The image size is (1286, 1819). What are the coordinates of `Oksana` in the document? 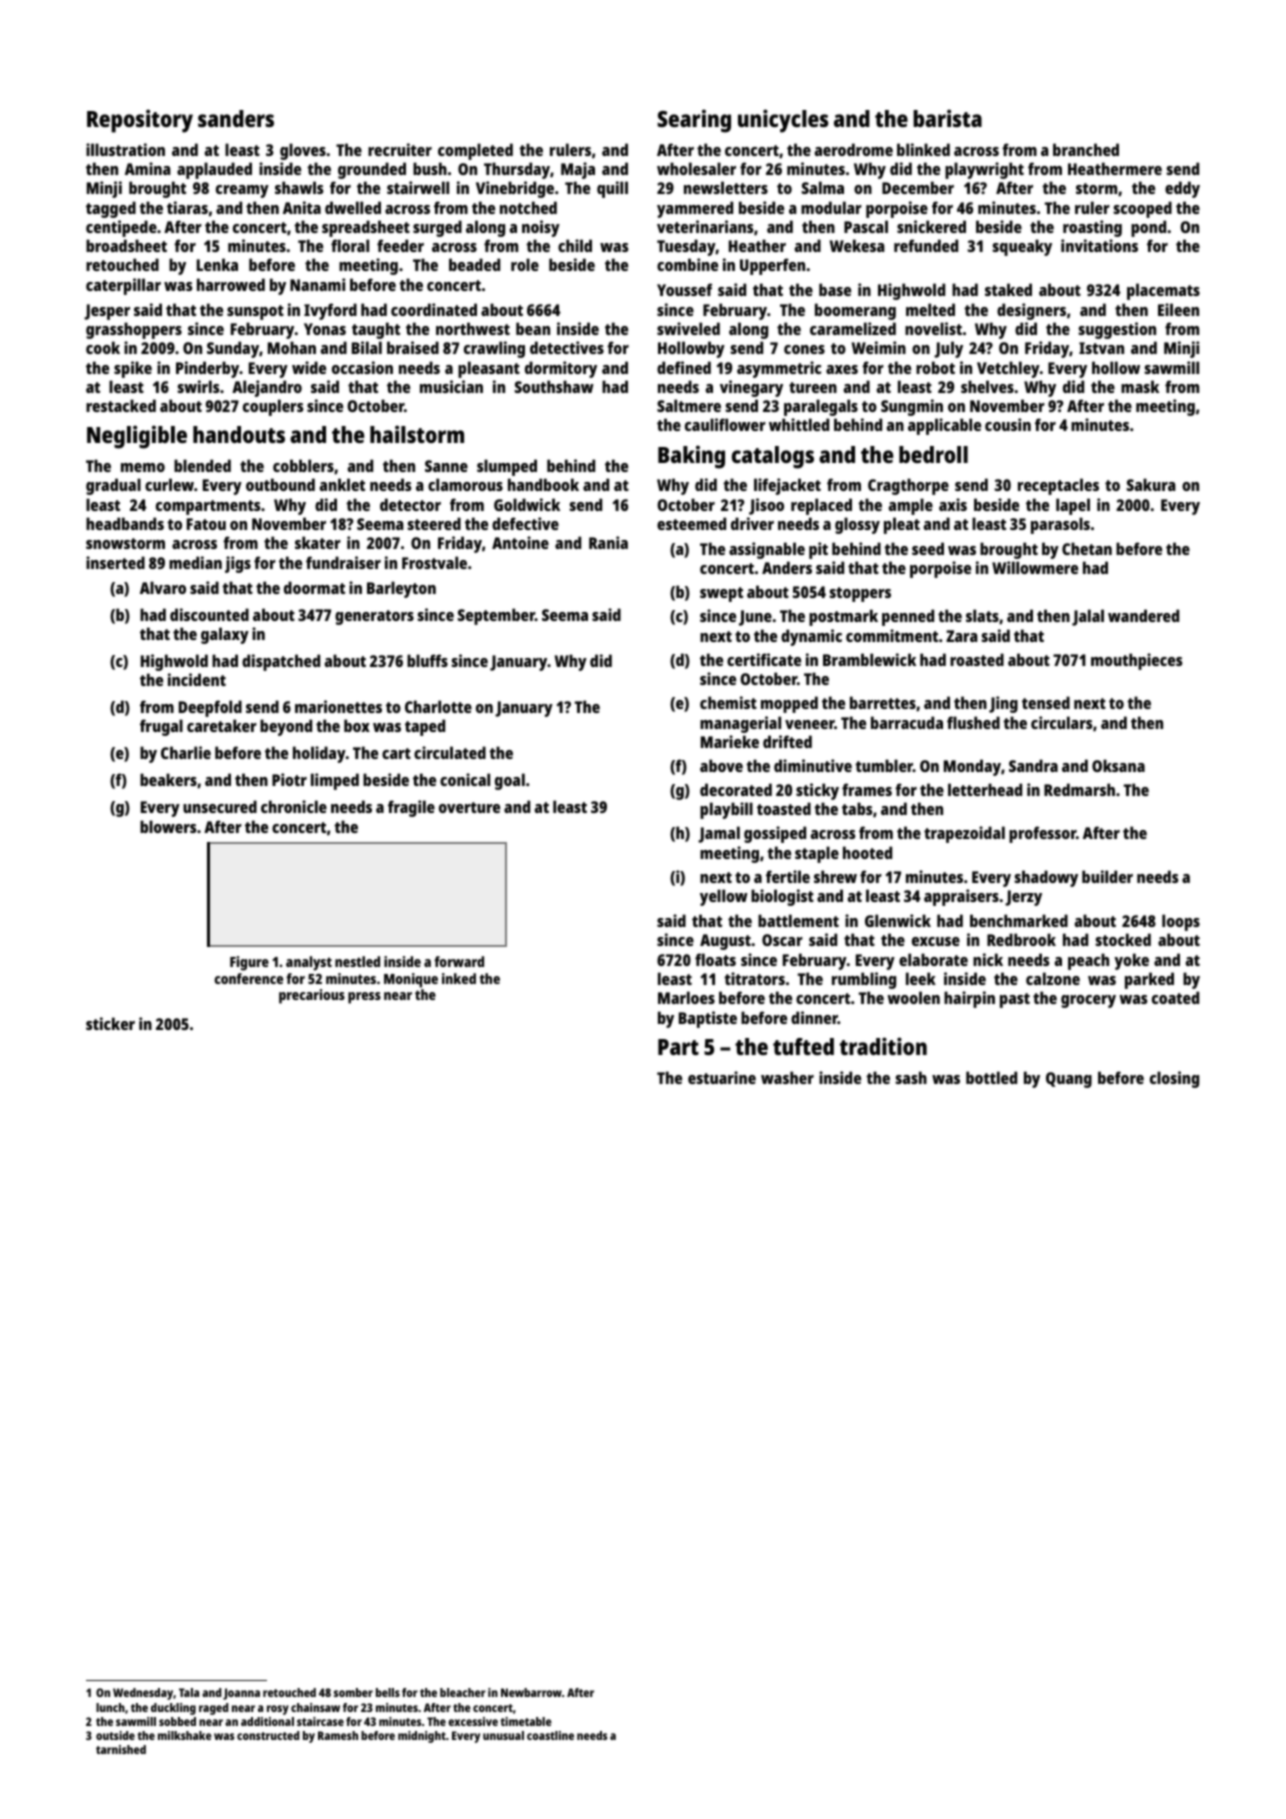 It's located at (1118, 765).
